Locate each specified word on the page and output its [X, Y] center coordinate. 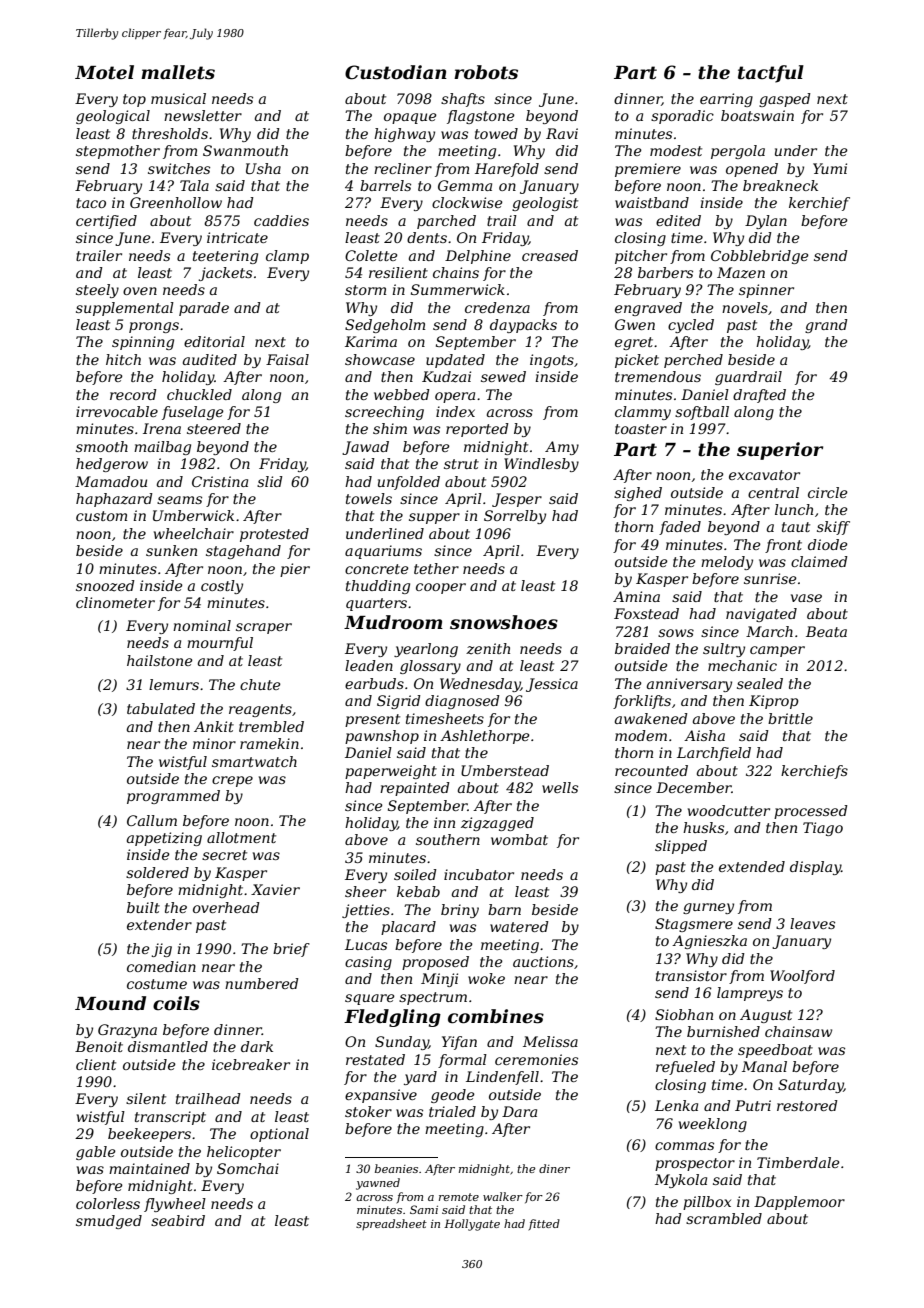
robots [486, 72]
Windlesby [541, 465]
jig [161, 950]
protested [274, 535]
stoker [368, 1111]
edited [678, 220]
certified [106, 222]
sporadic [682, 117]
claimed [819, 561]
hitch [123, 359]
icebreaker [251, 1064]
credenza [497, 308]
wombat [519, 839]
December [694, 787]
